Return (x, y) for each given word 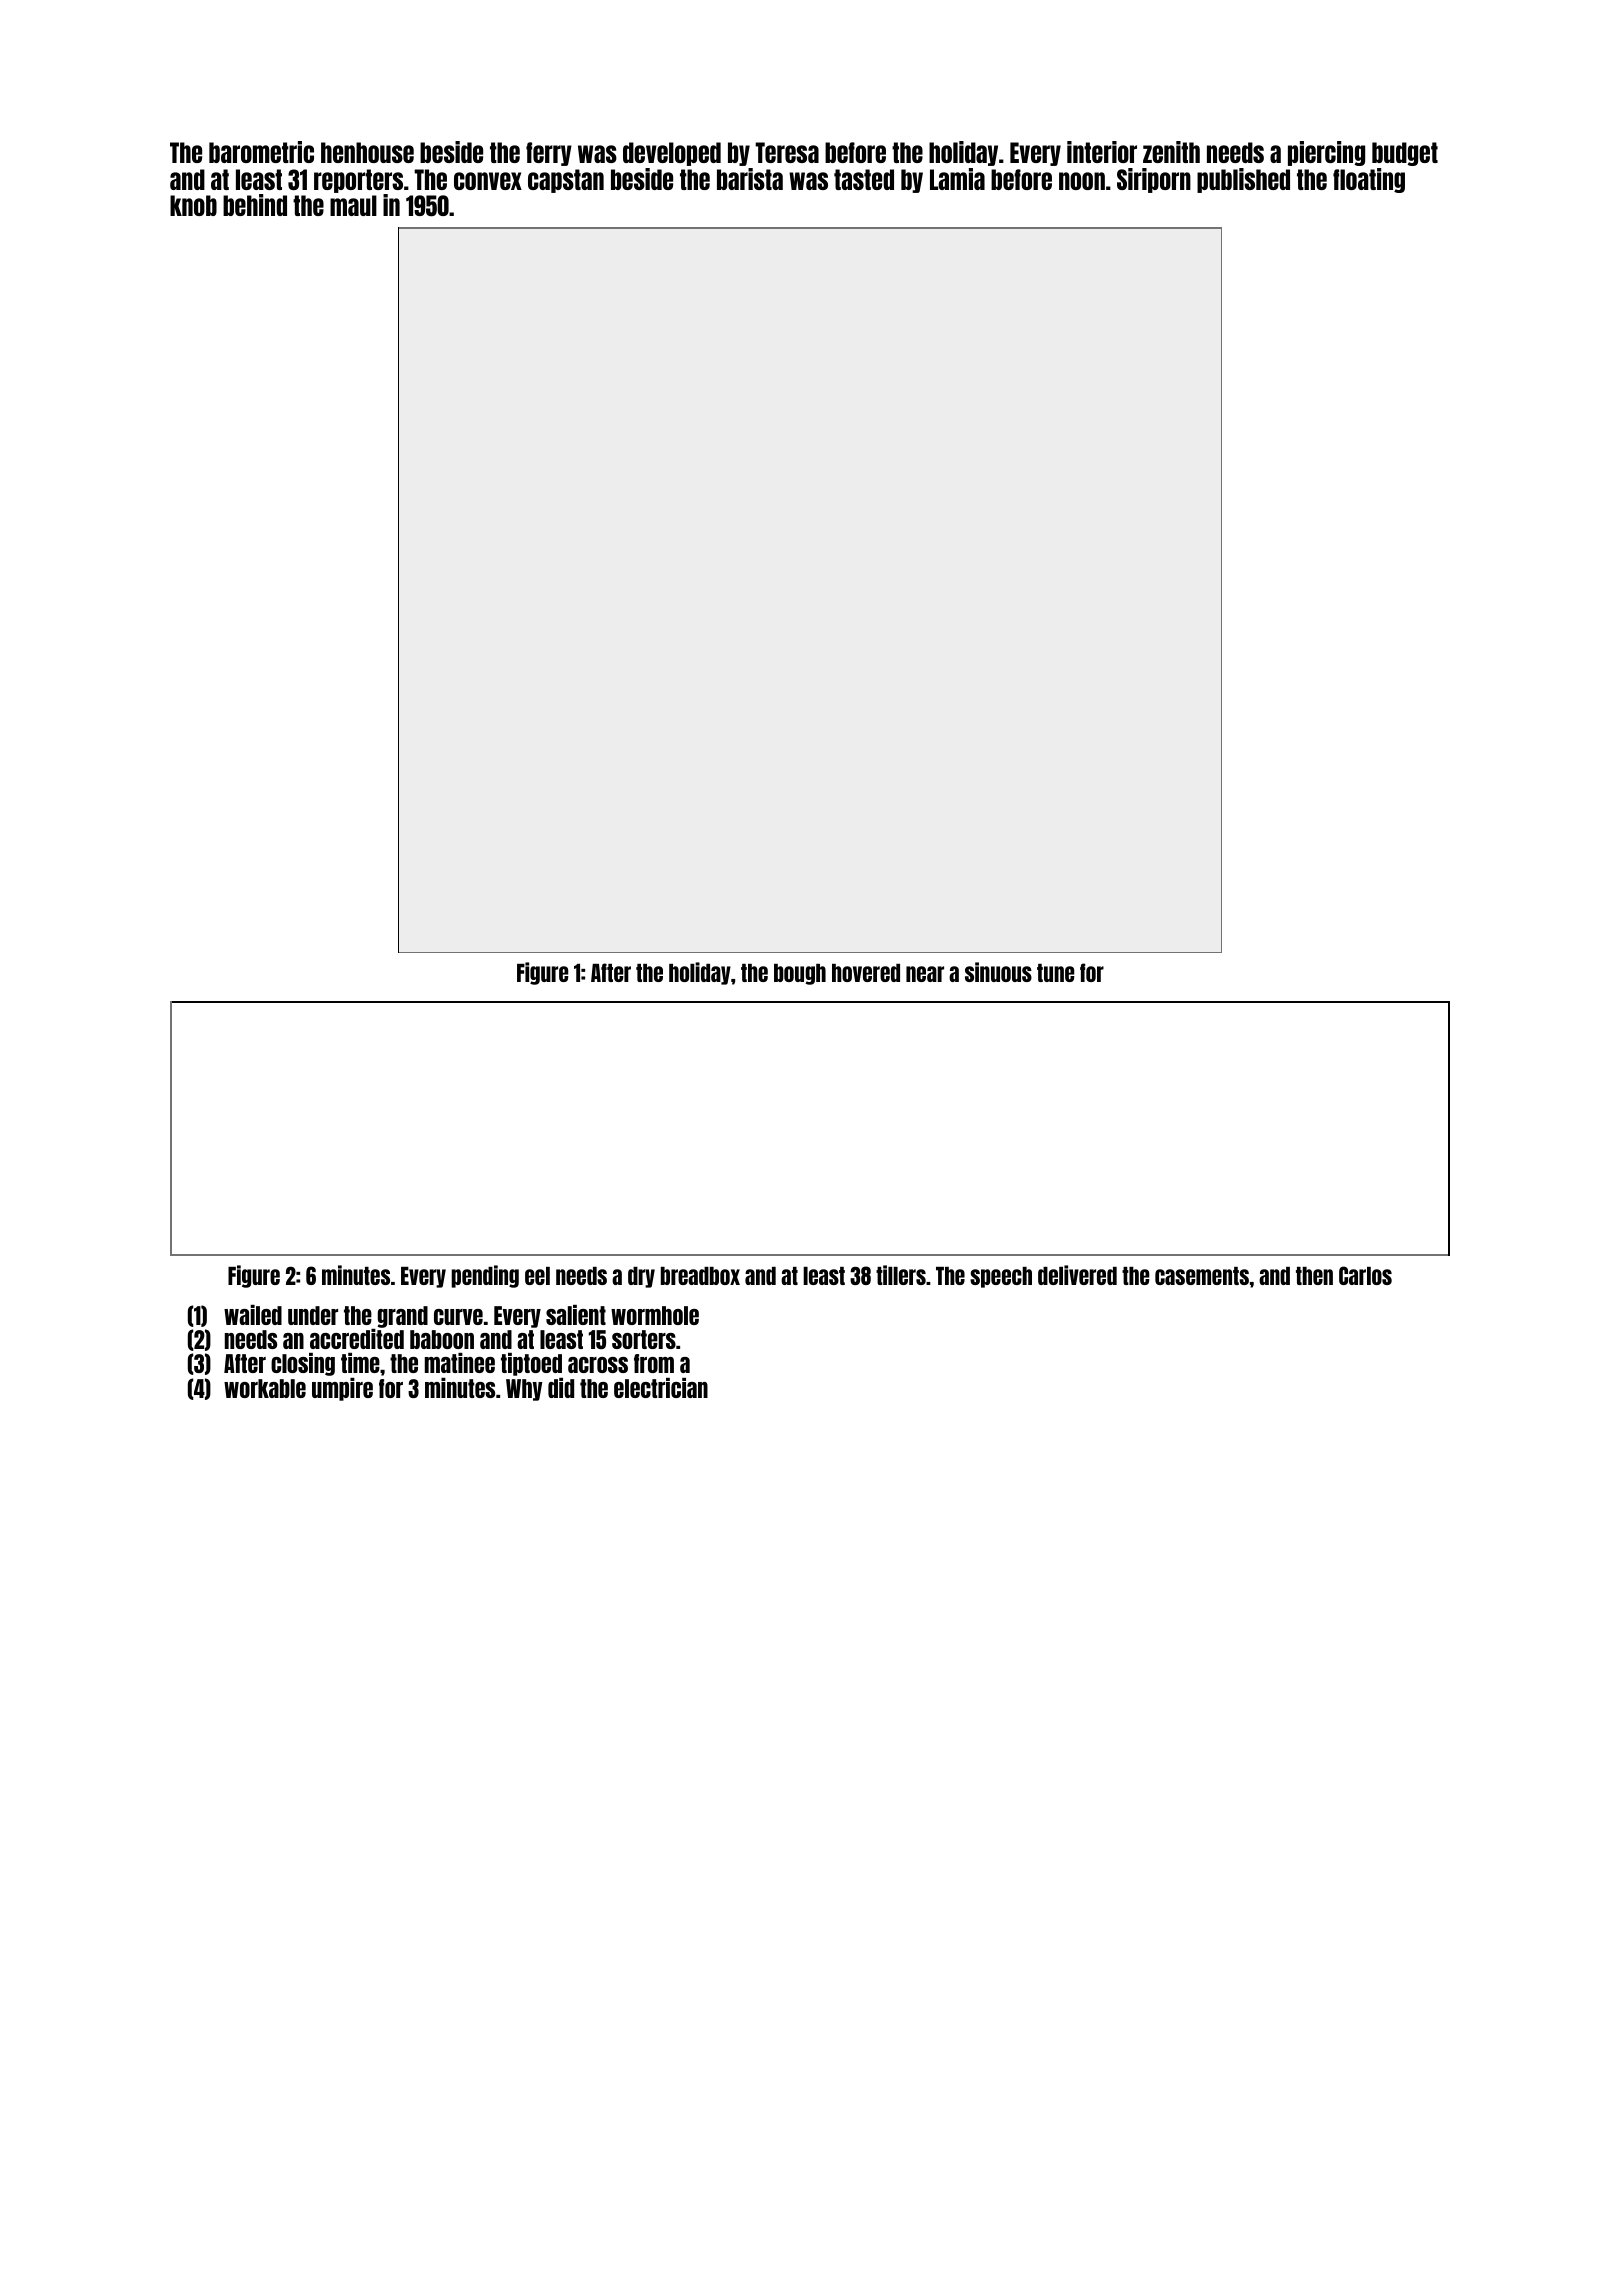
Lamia (957, 179)
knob (193, 205)
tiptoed (531, 1364)
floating (1369, 180)
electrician (661, 1388)
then (1314, 1276)
